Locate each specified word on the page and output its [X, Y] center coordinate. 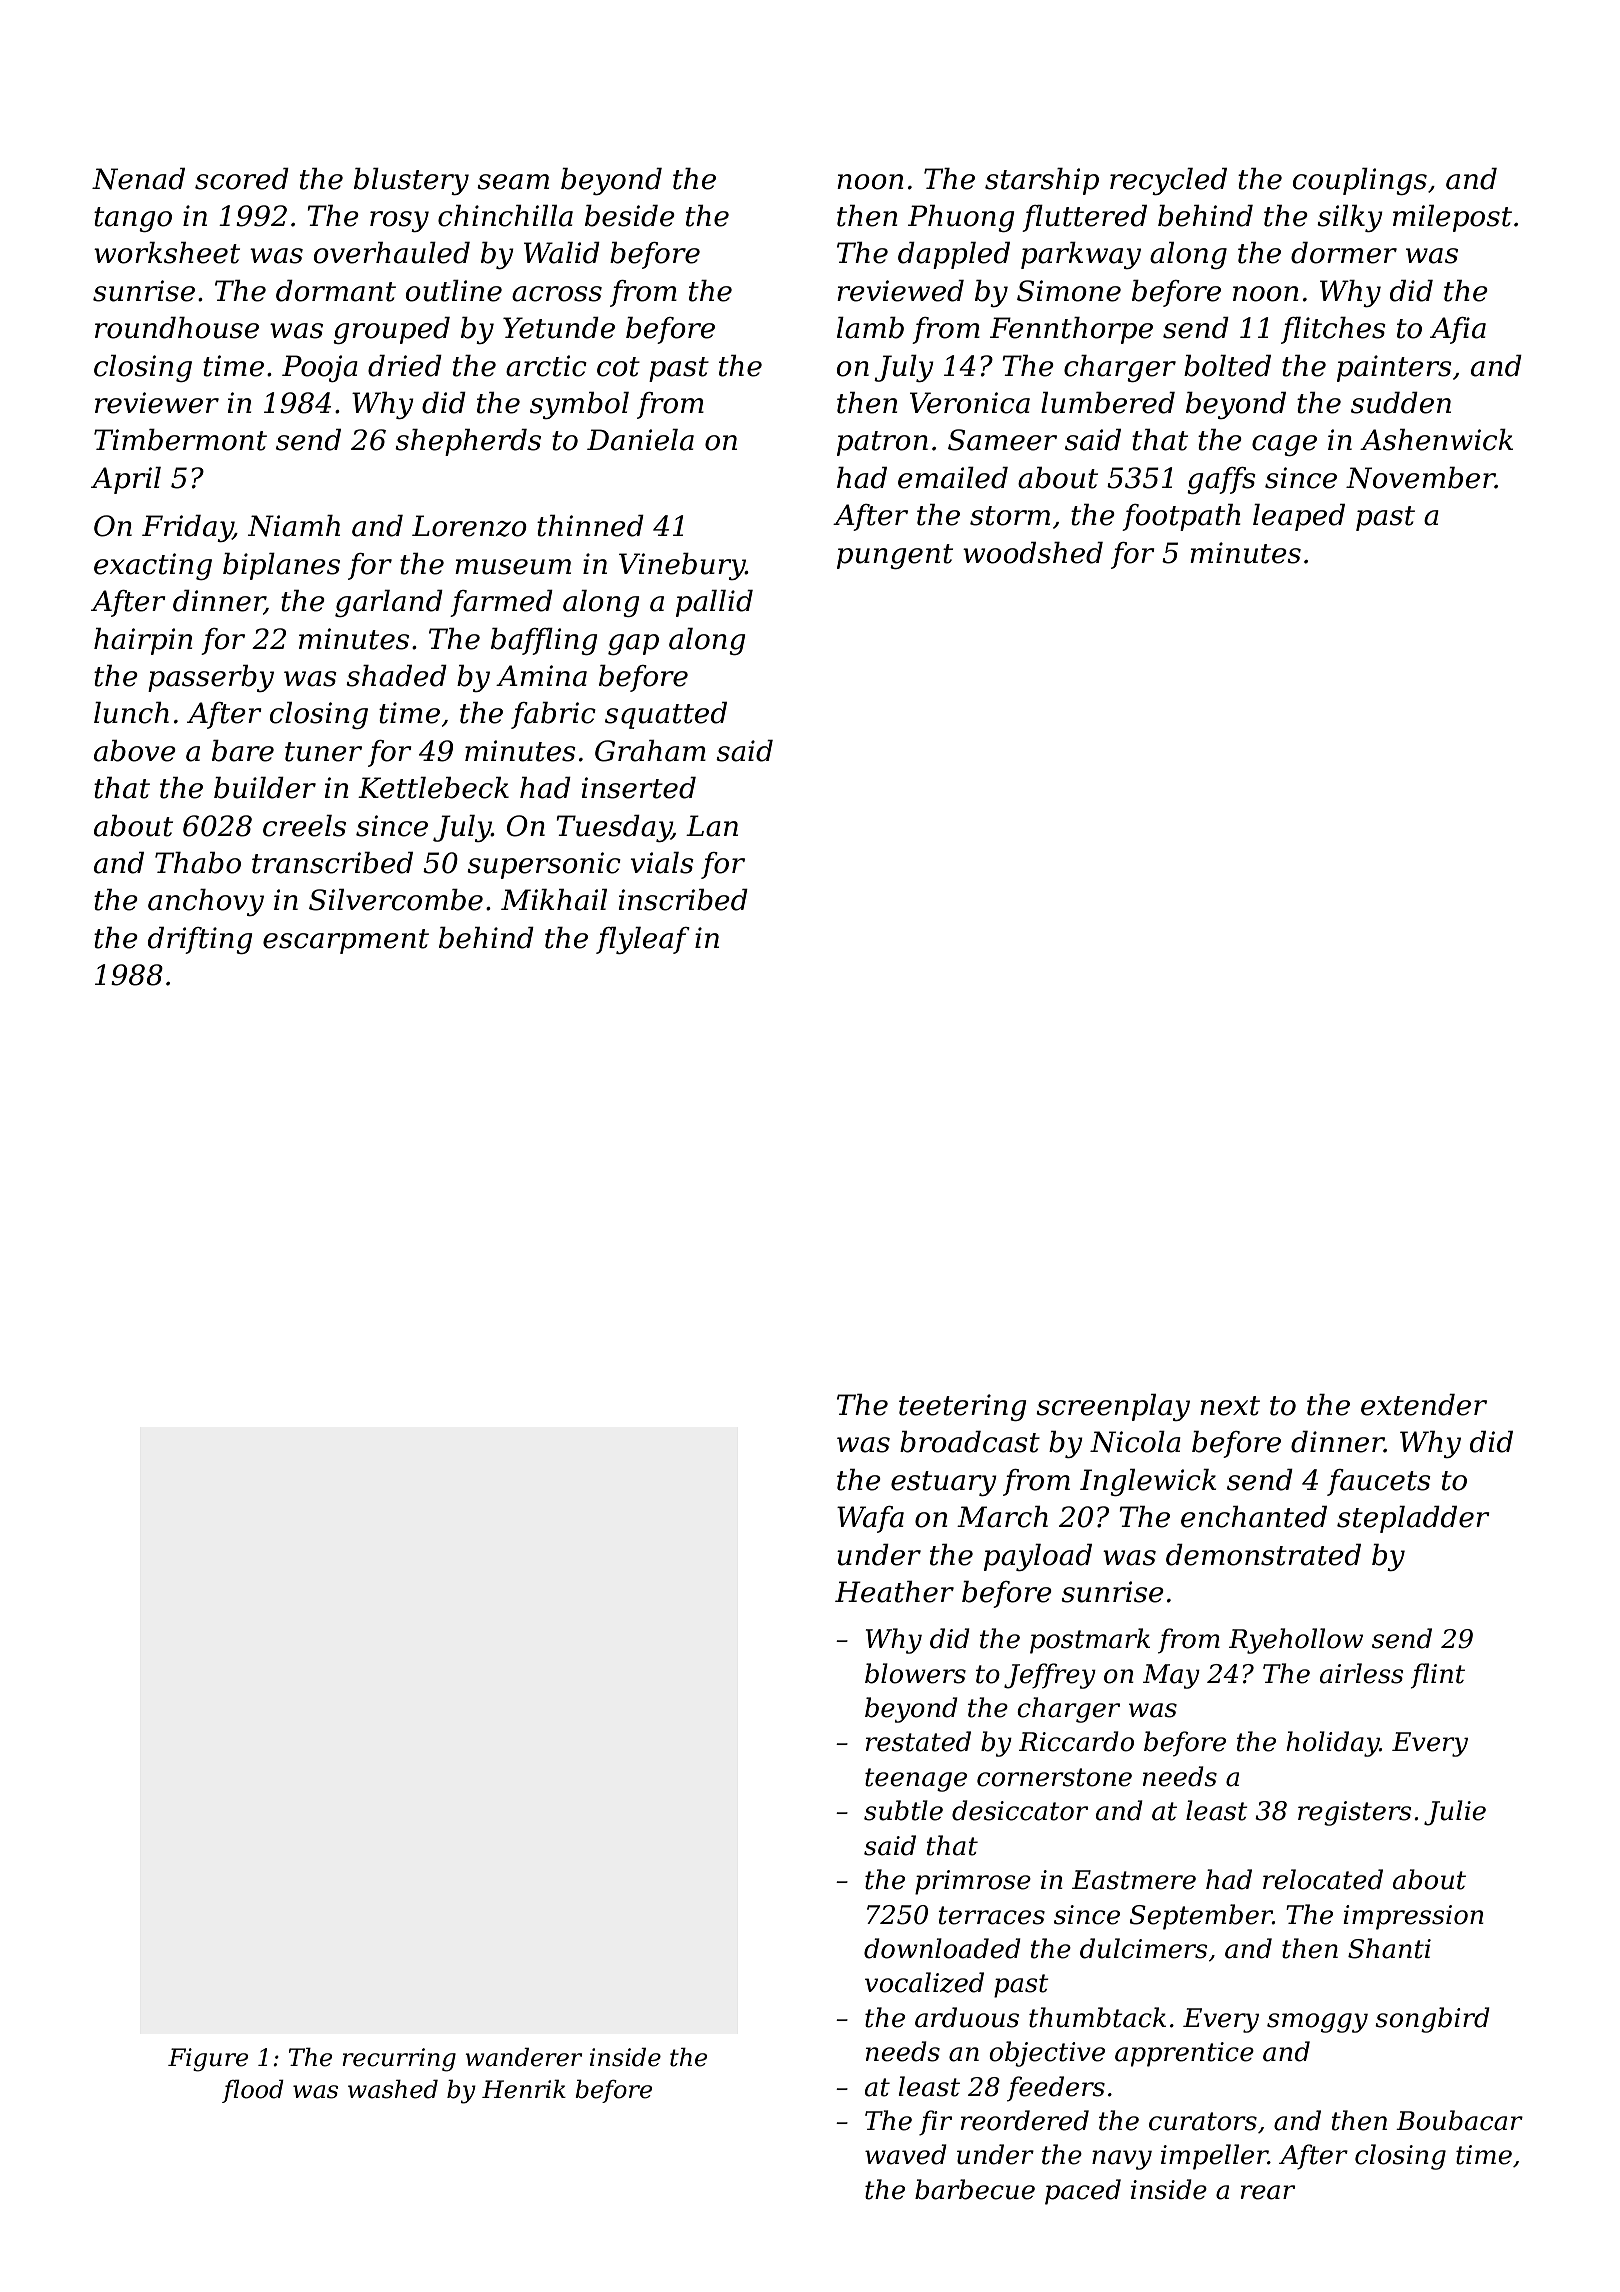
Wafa [870, 1519]
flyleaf [643, 940]
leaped [1299, 517]
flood [253, 2091]
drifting [200, 940]
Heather [894, 1592]
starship [1042, 181]
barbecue [975, 2189]
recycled [1168, 181]
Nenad [138, 179]
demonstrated [1263, 1555]
